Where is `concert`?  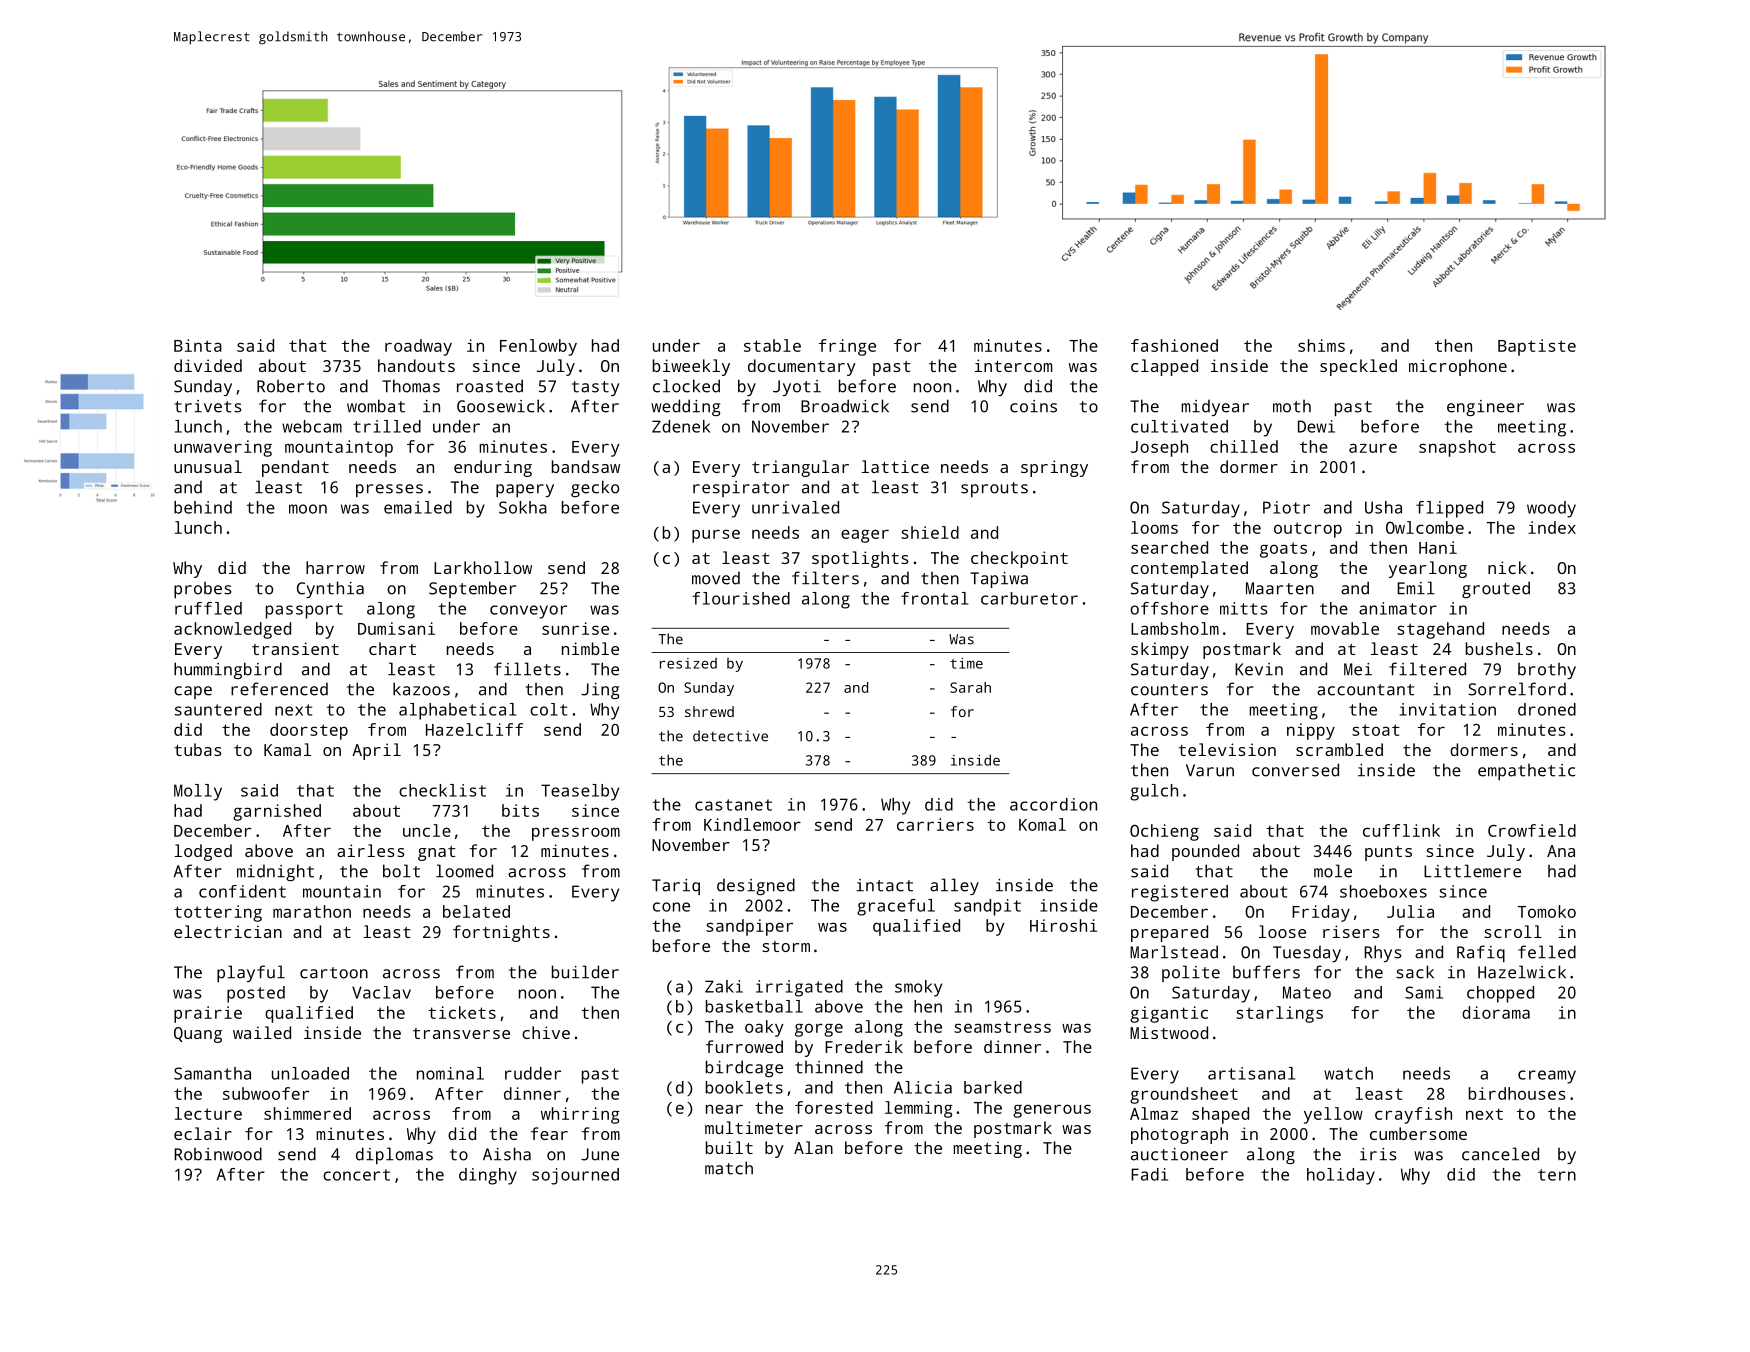
concert is located at coordinates (356, 1175).
